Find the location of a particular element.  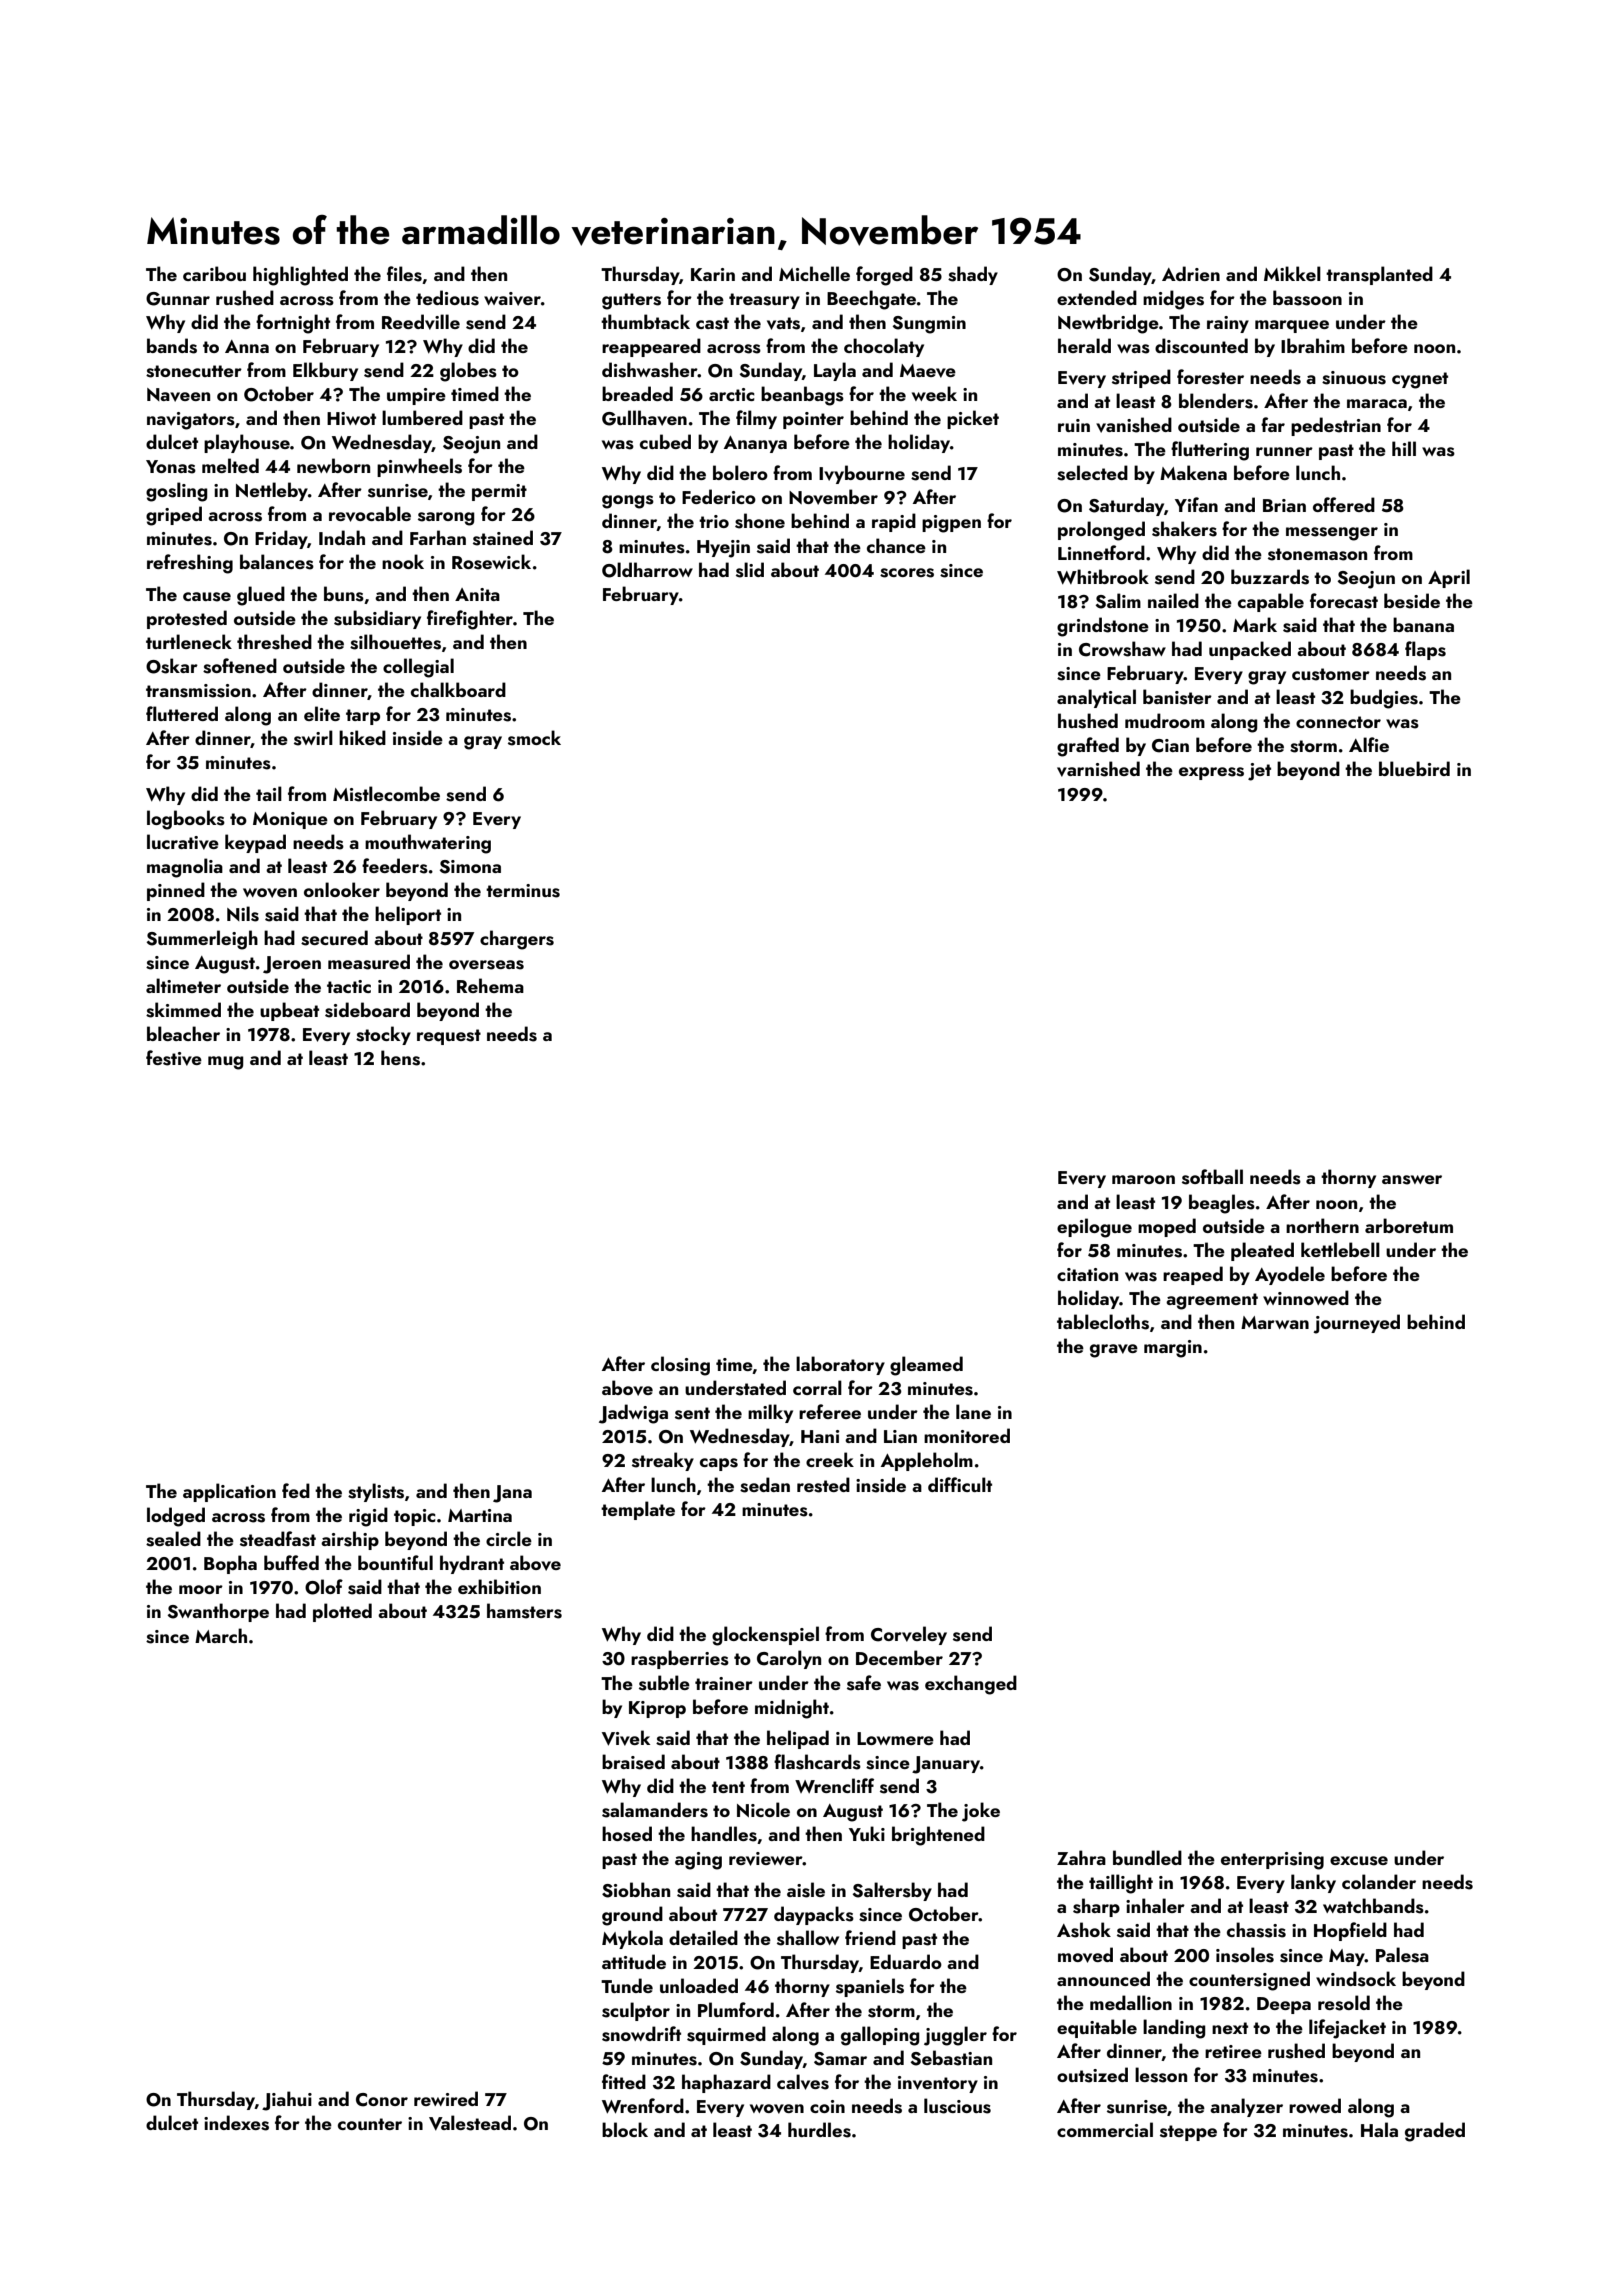

cygnet is located at coordinates (1420, 380).
